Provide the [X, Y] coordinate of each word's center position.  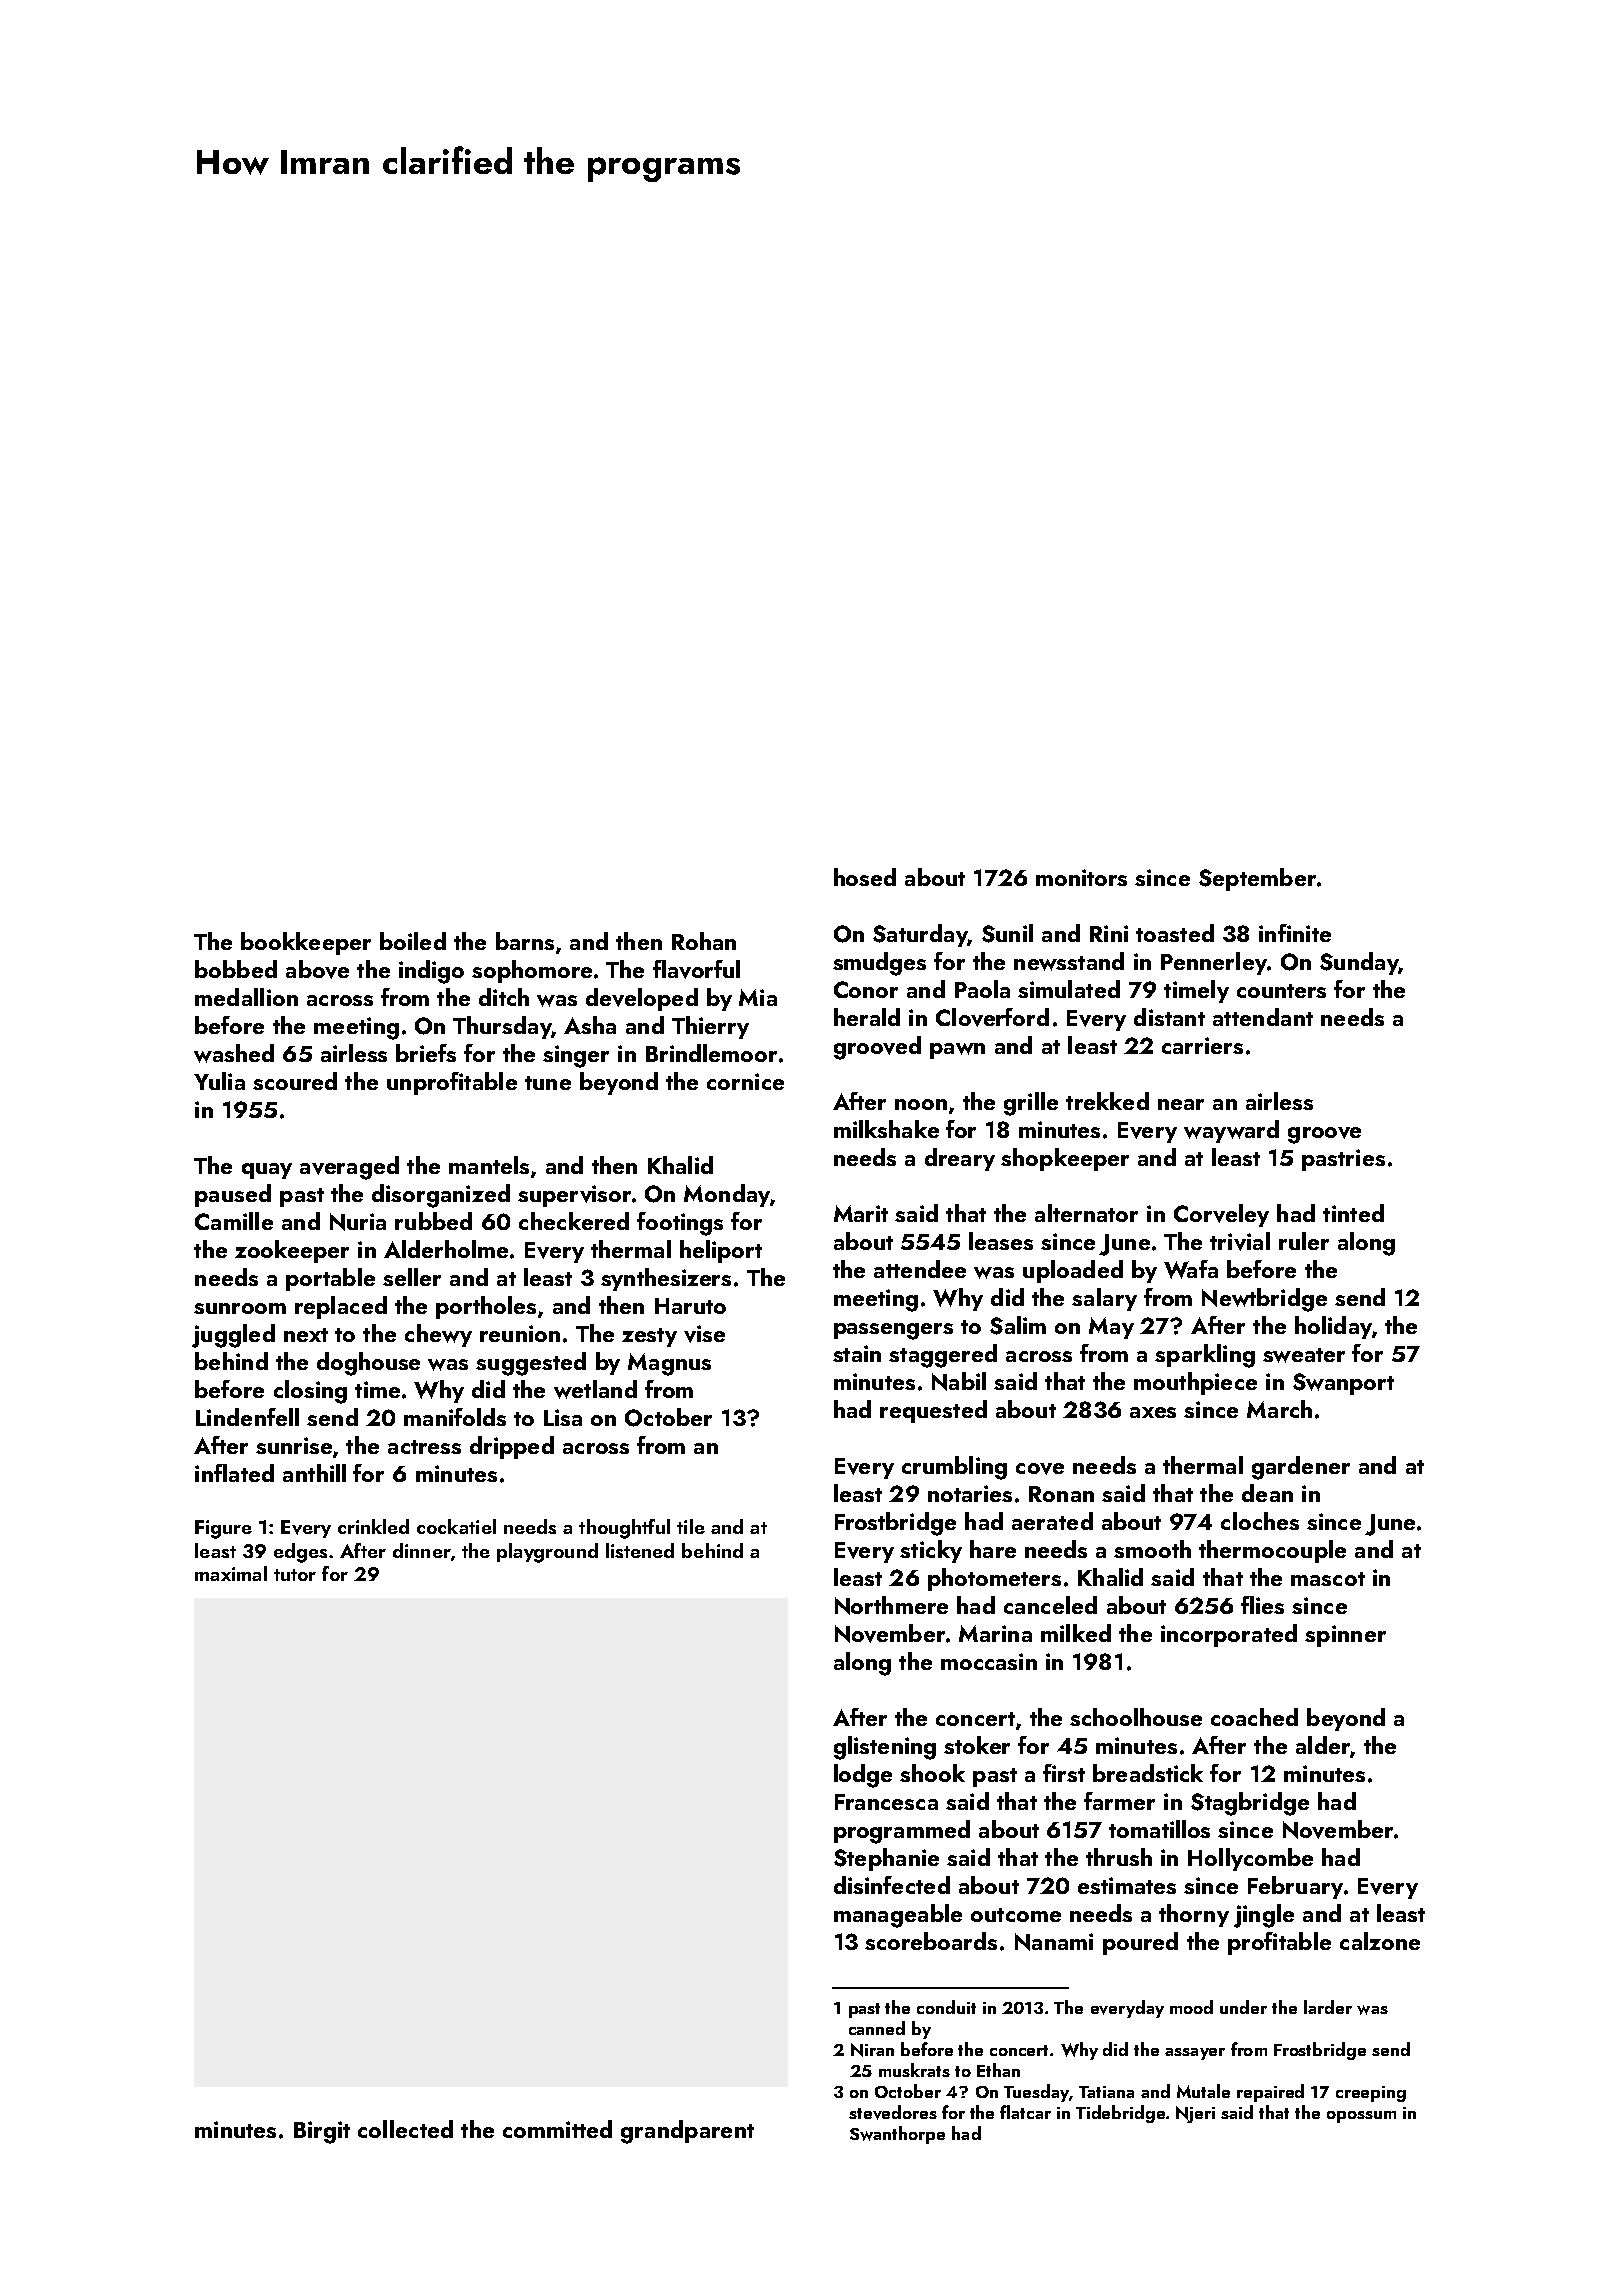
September [1257, 879]
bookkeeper [306, 943]
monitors [1081, 877]
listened [640, 1550]
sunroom [240, 1308]
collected [405, 2129]
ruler [1304, 1241]
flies [1262, 1605]
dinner [421, 1550]
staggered [943, 1356]
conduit [946, 2007]
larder [1328, 2007]
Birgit [322, 2132]
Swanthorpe [897, 2135]
